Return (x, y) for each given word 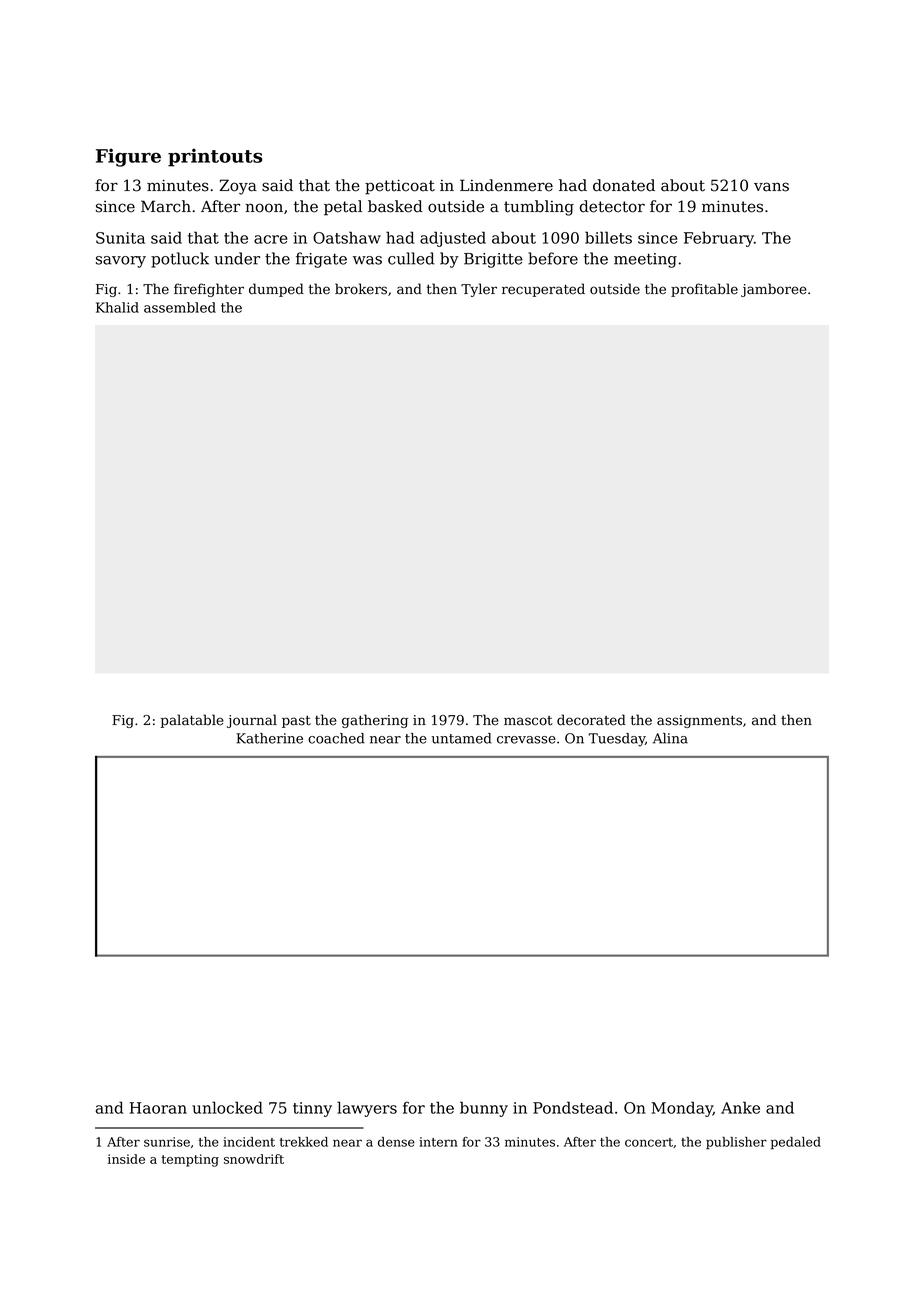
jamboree (774, 290)
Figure (128, 157)
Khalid (117, 307)
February (719, 239)
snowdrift (254, 1159)
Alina (670, 738)
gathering (375, 721)
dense (396, 1142)
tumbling (539, 208)
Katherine (269, 738)
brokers (361, 289)
